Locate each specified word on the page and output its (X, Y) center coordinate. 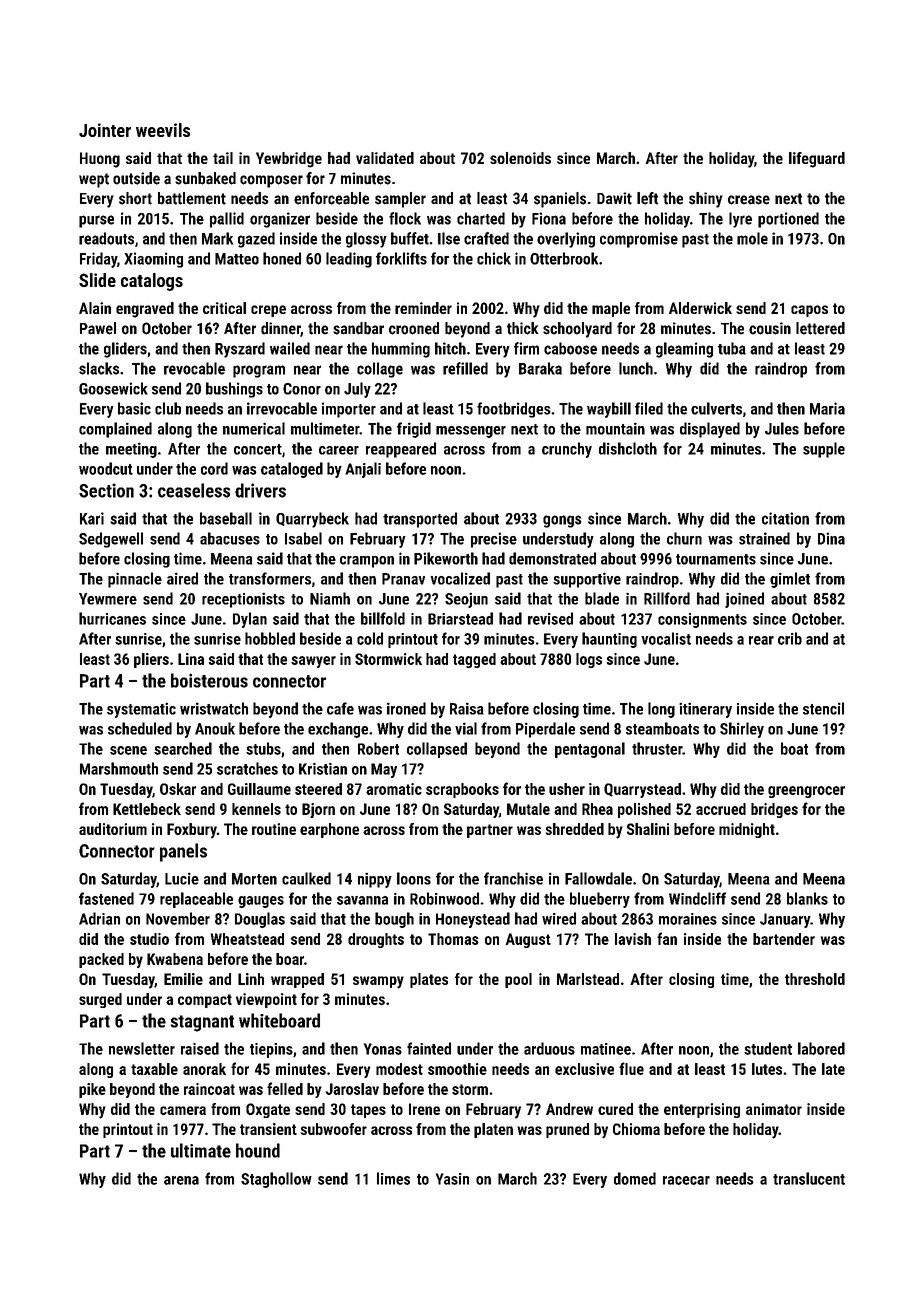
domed (635, 1178)
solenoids (520, 158)
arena (181, 1180)
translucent (809, 1178)
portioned (788, 220)
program (259, 371)
